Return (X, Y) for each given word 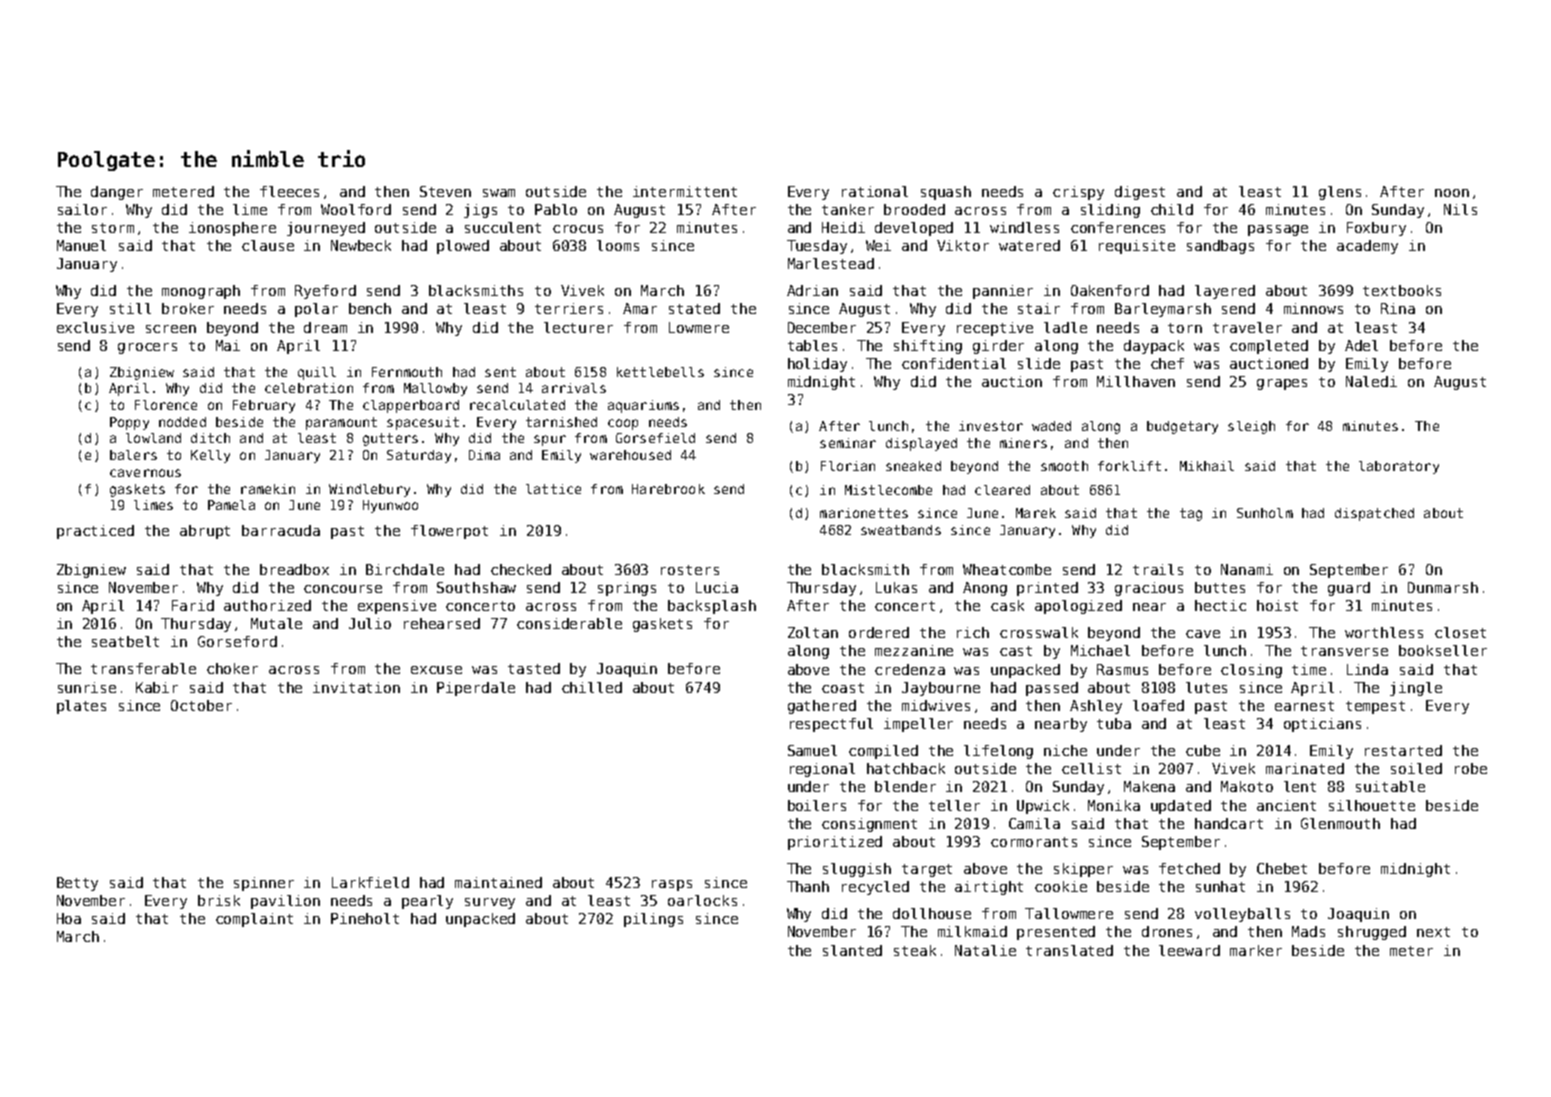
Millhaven (1136, 381)
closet (1460, 632)
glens (1340, 193)
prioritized (835, 843)
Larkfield (370, 882)
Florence (166, 405)
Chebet (1282, 868)
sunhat (1220, 886)
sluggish (857, 870)
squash (946, 193)
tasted (534, 668)
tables (812, 345)
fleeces (289, 191)
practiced (95, 532)
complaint (254, 920)
